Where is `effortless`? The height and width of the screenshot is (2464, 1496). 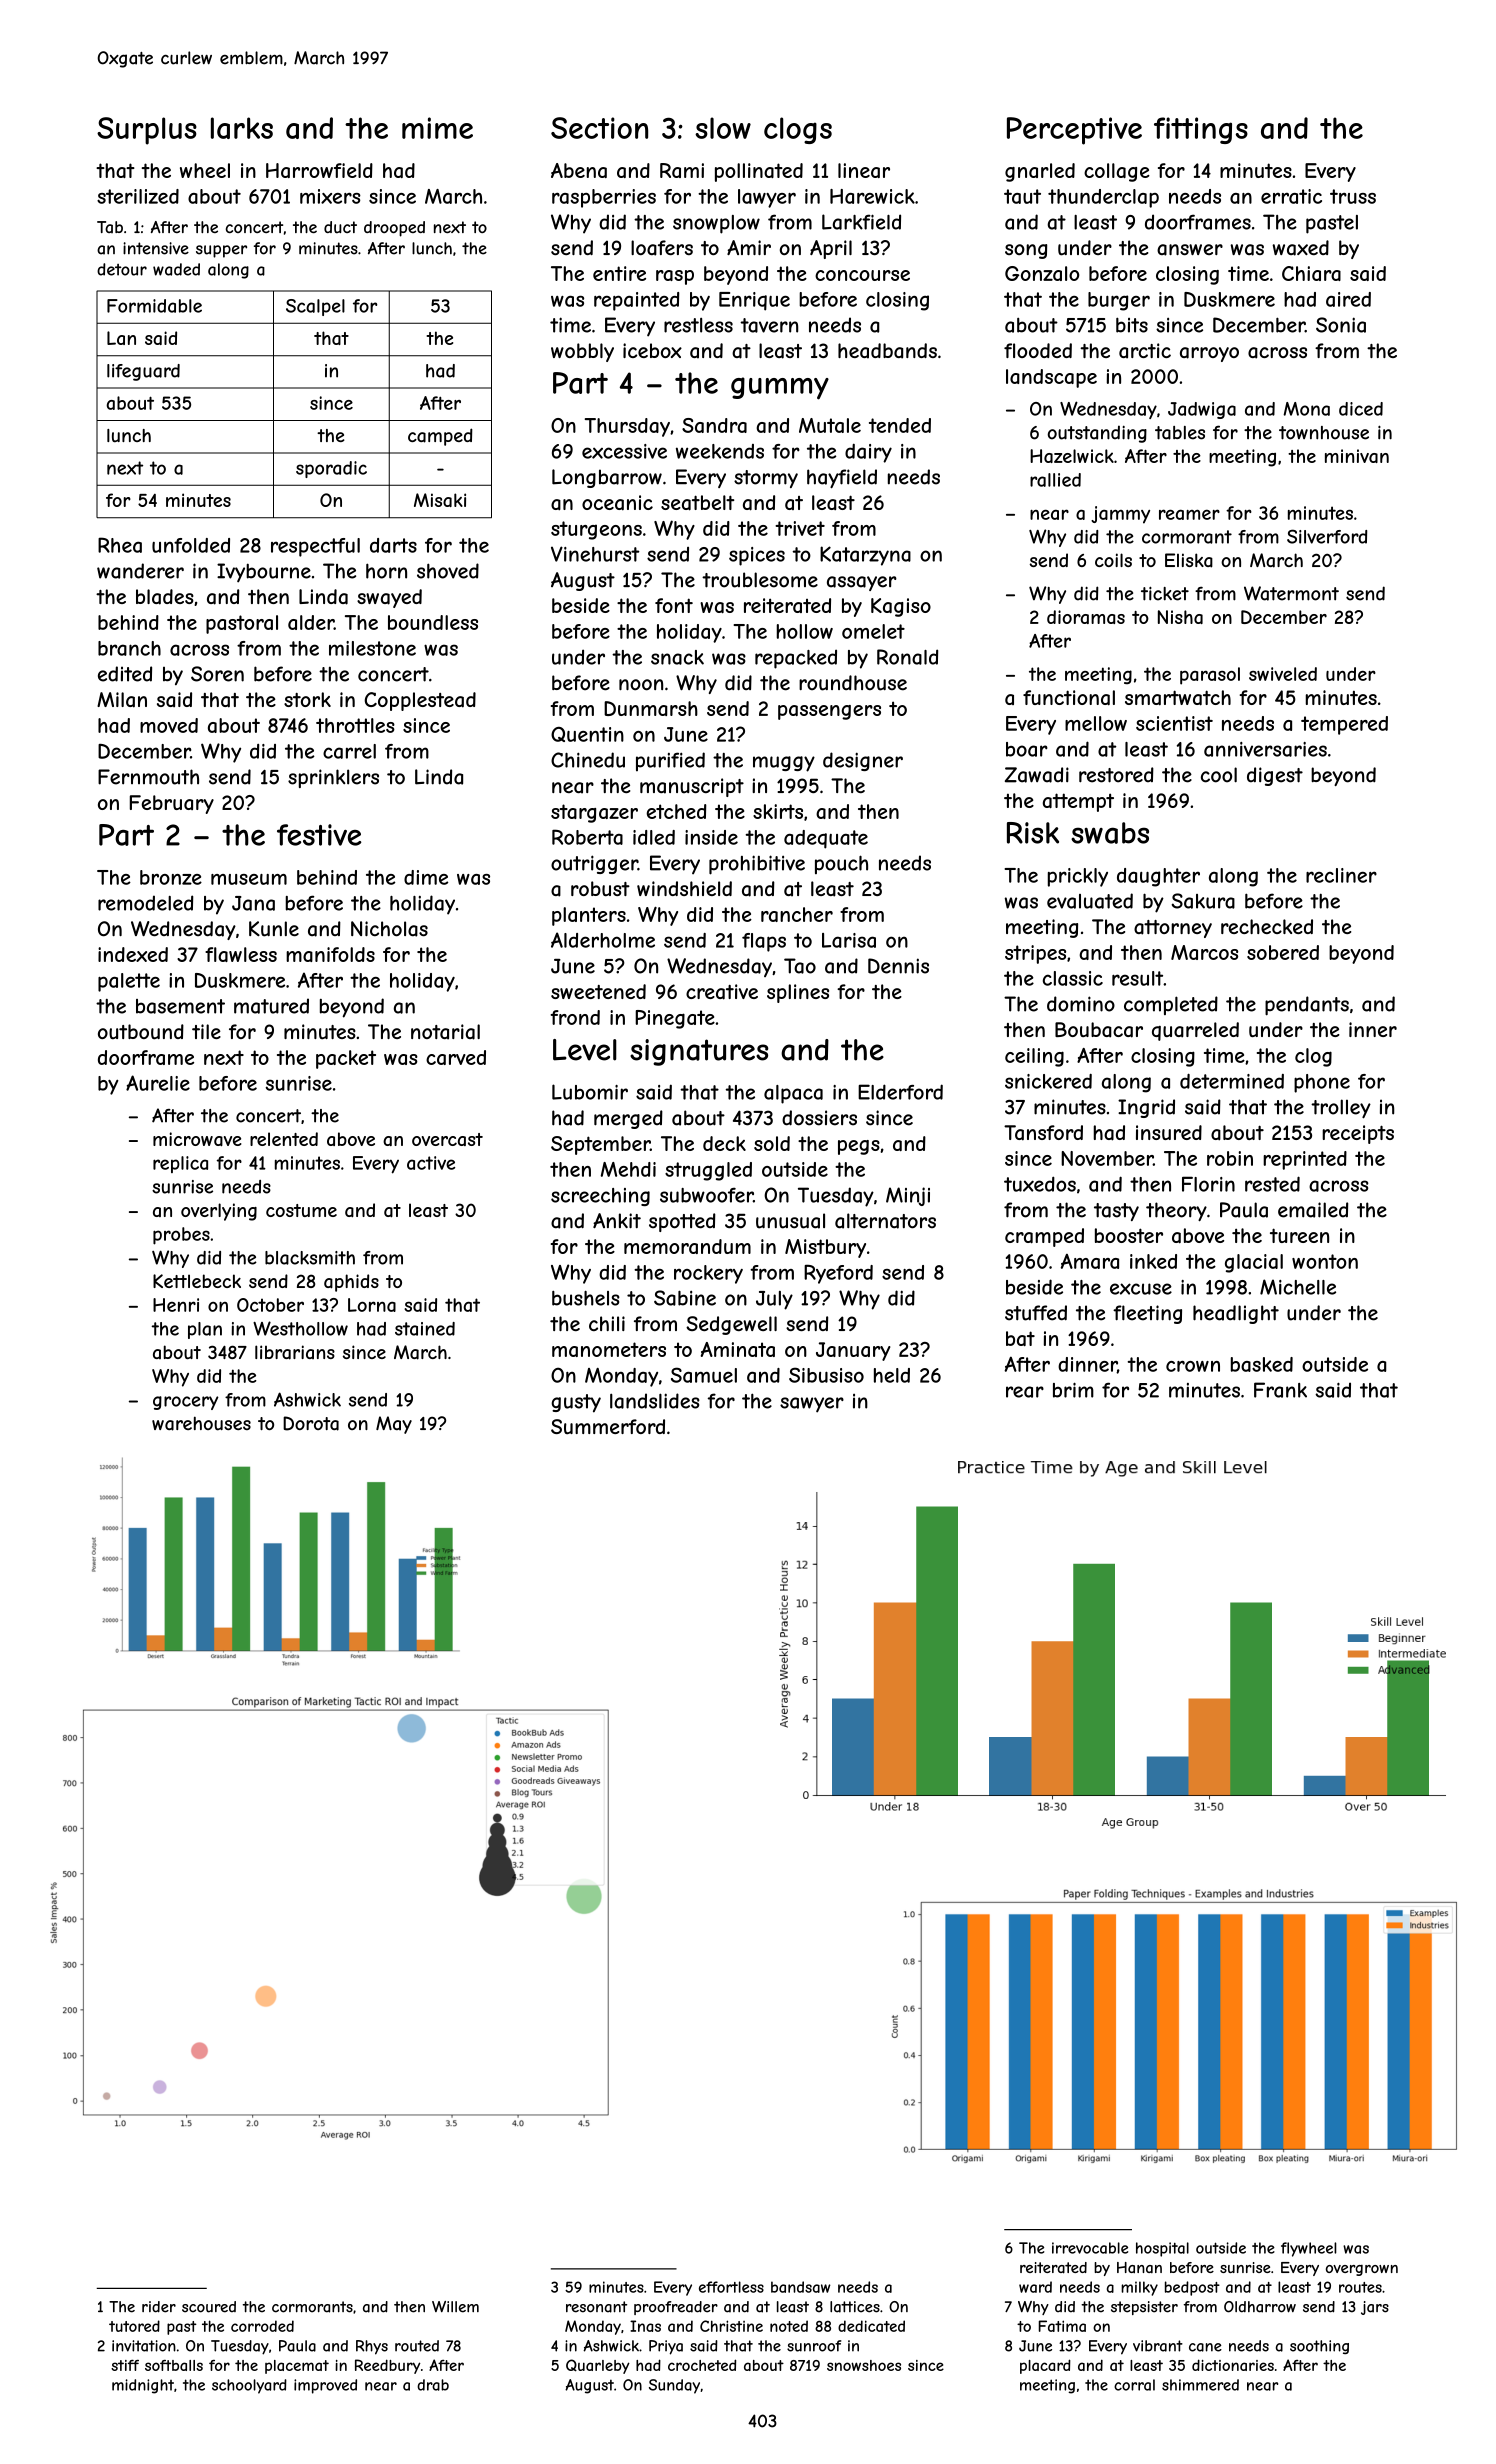
effortless is located at coordinates (731, 2287).
